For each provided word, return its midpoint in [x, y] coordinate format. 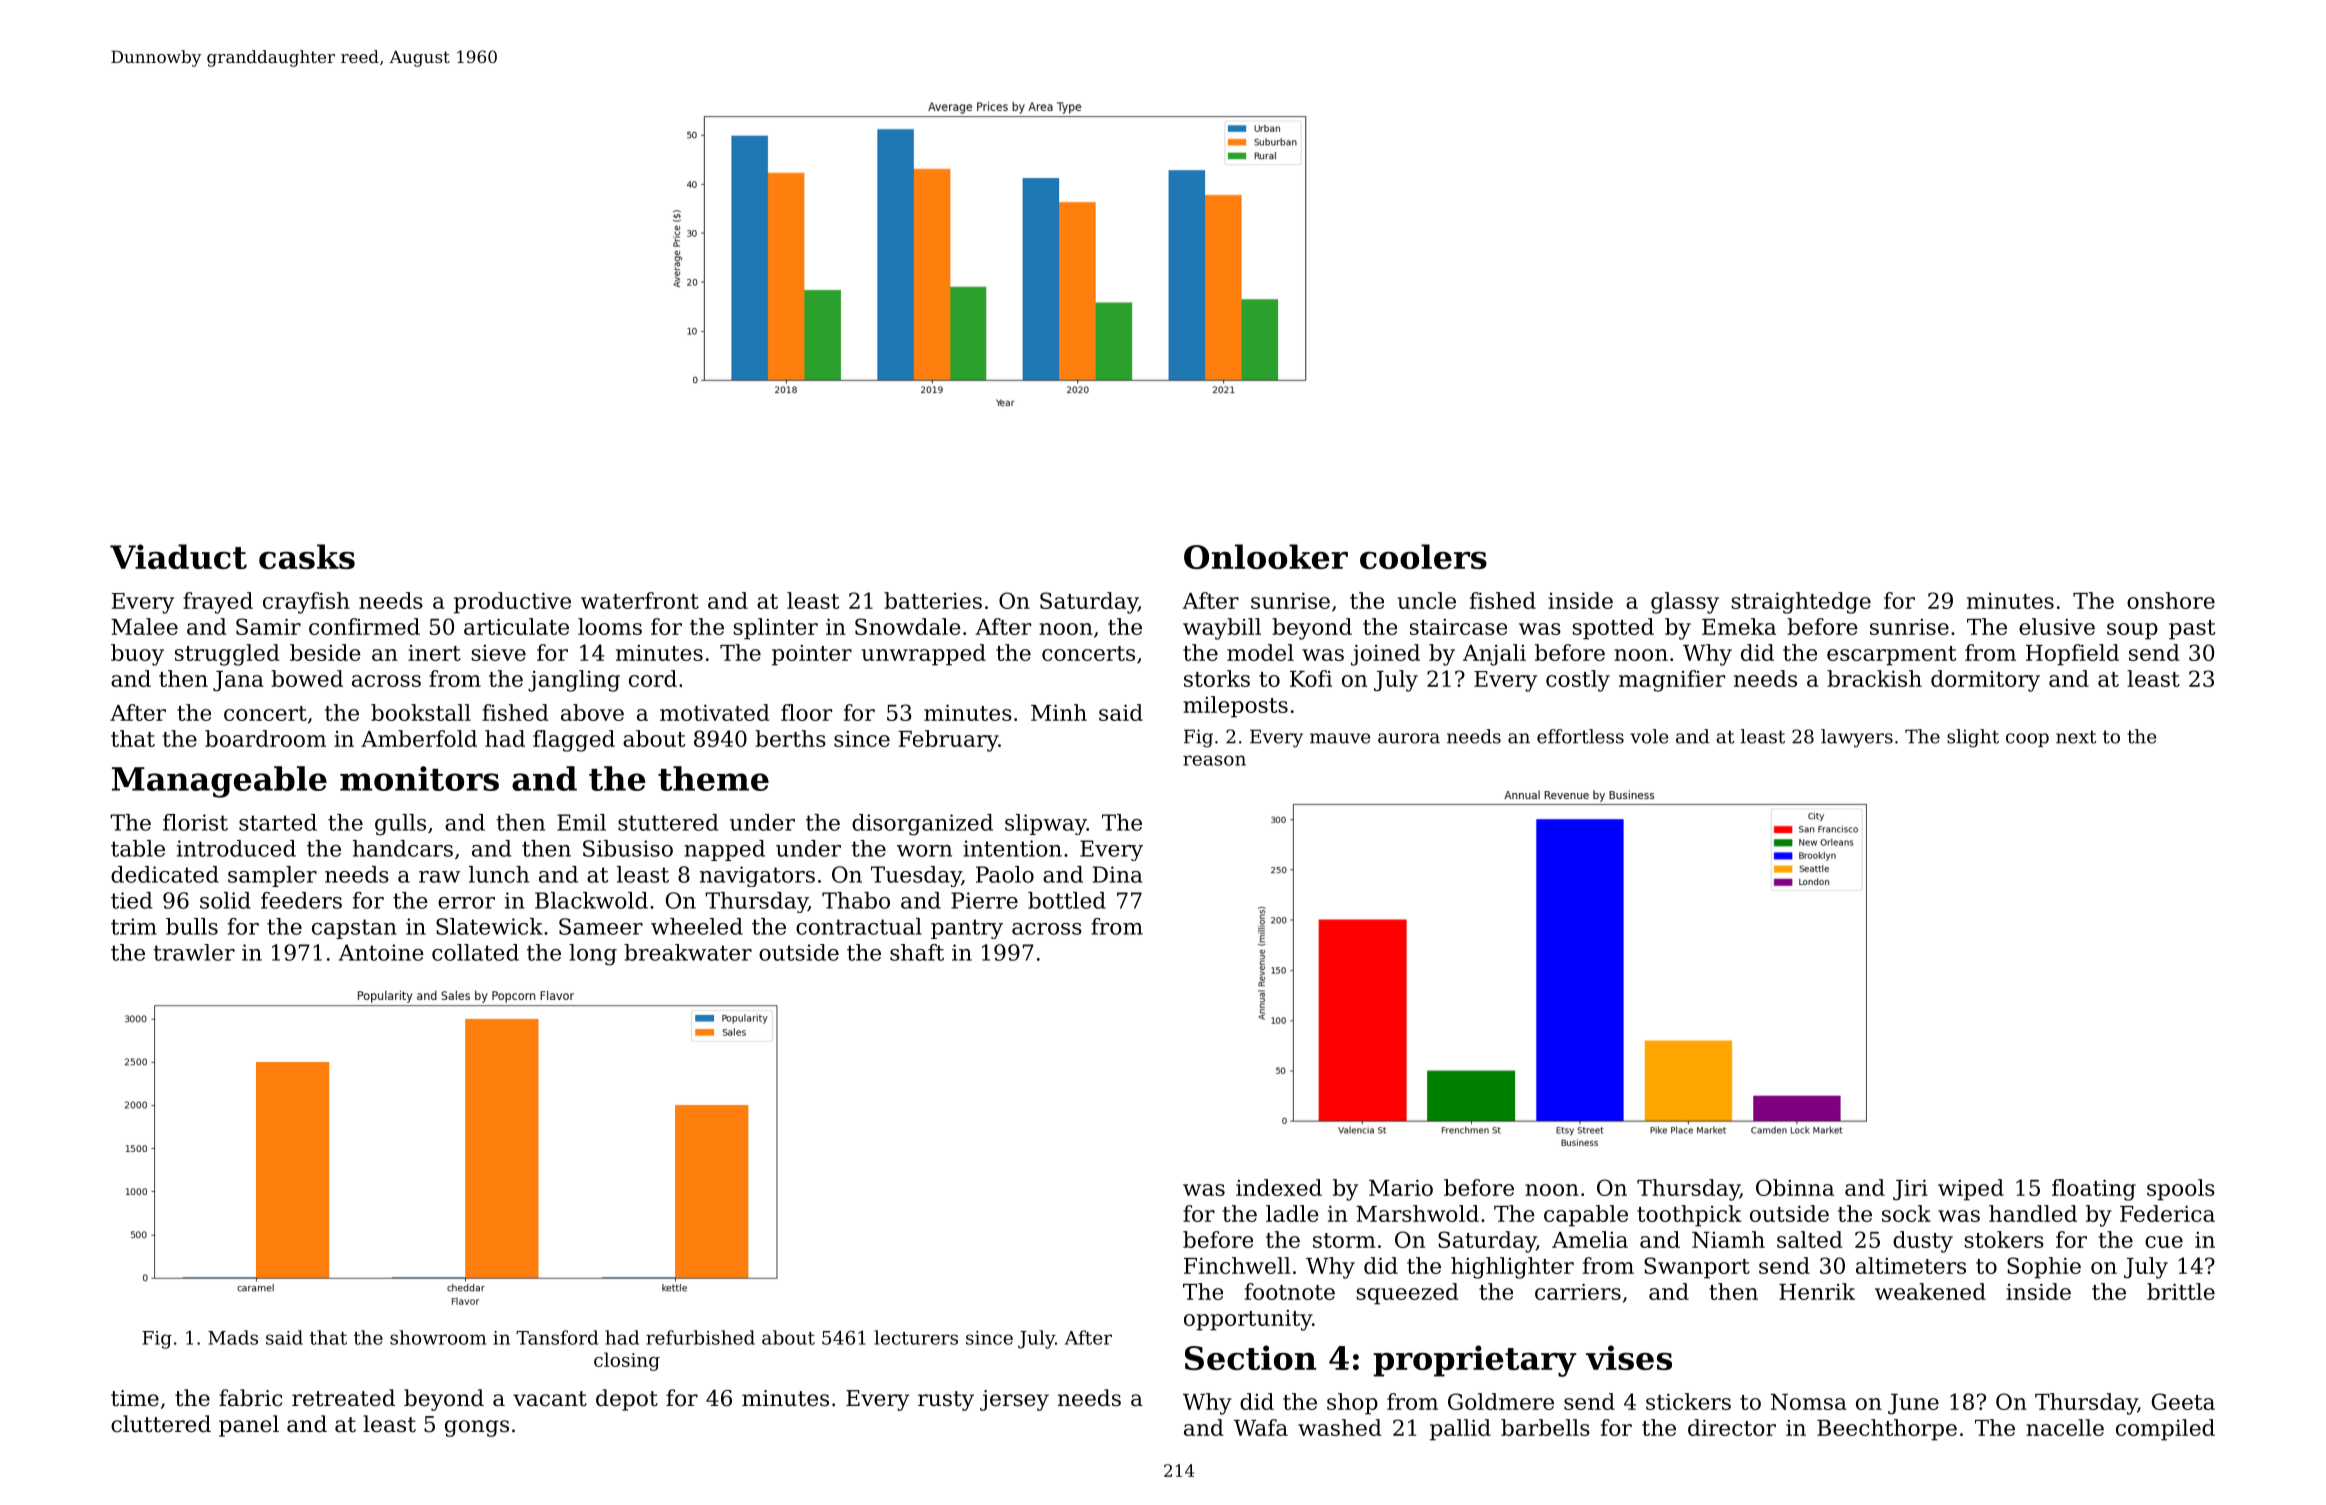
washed [1340, 1427]
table [138, 848]
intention [1012, 848]
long [593, 955]
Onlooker [1266, 556]
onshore [2171, 600]
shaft [917, 952]
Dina [1118, 874]
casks [307, 556]
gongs [477, 1428]
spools [2181, 1190]
